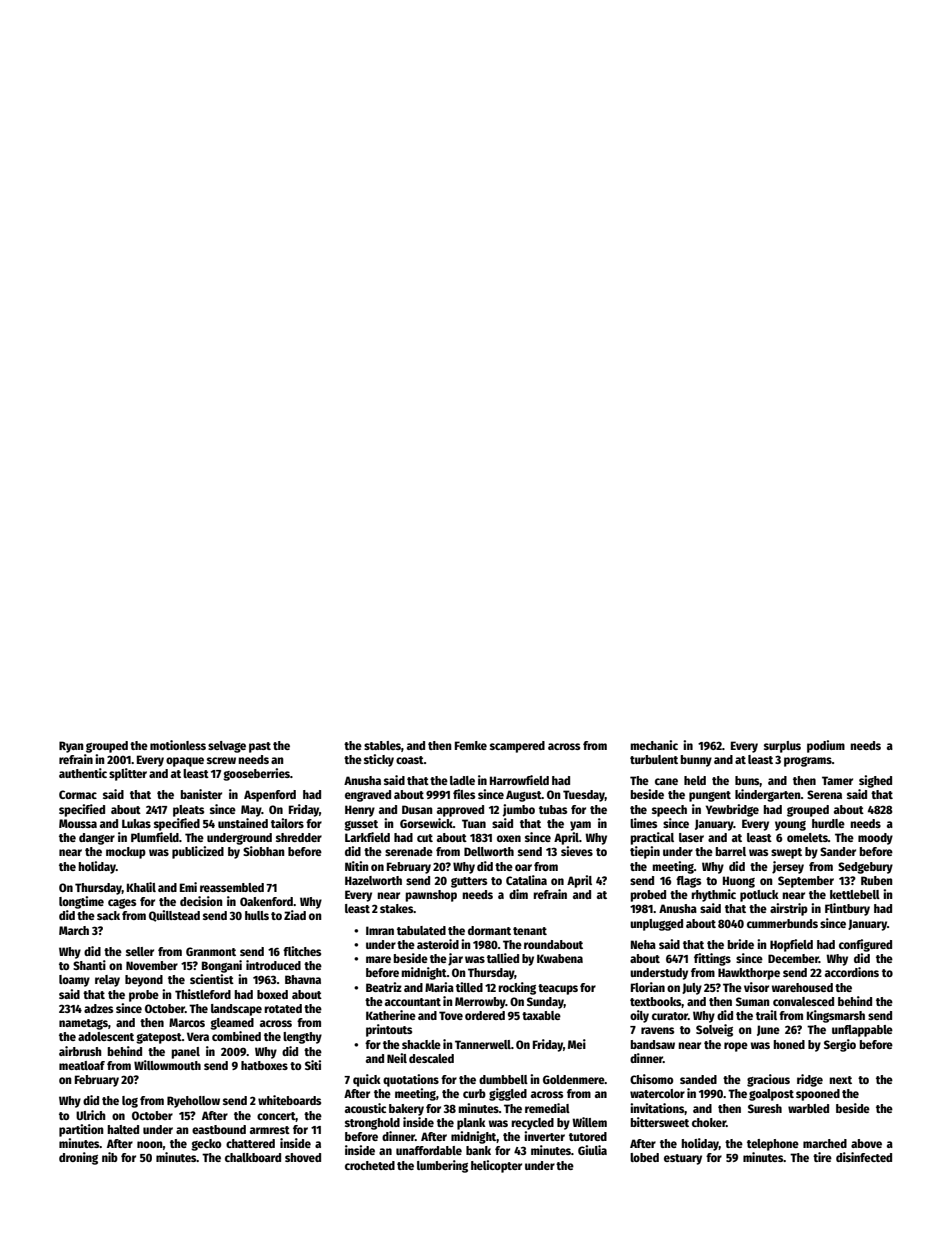  What do you see at coordinates (167, 1065) in the screenshot?
I see `Willowmouth` at bounding box center [167, 1065].
